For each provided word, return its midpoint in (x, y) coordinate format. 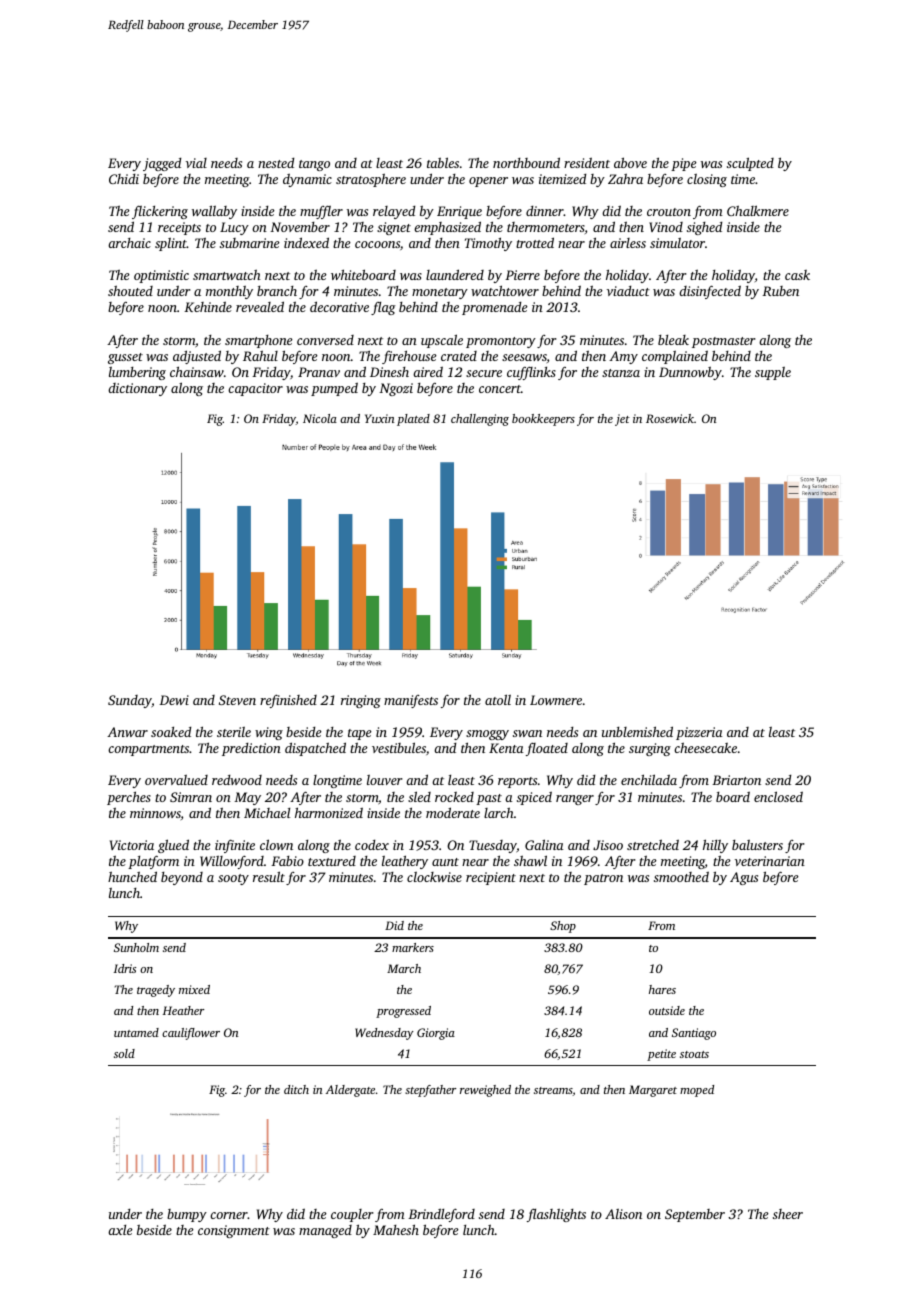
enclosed (778, 796)
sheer (788, 1214)
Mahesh (396, 1229)
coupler (352, 1215)
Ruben (780, 291)
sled (419, 796)
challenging (480, 420)
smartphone (259, 341)
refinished (288, 701)
